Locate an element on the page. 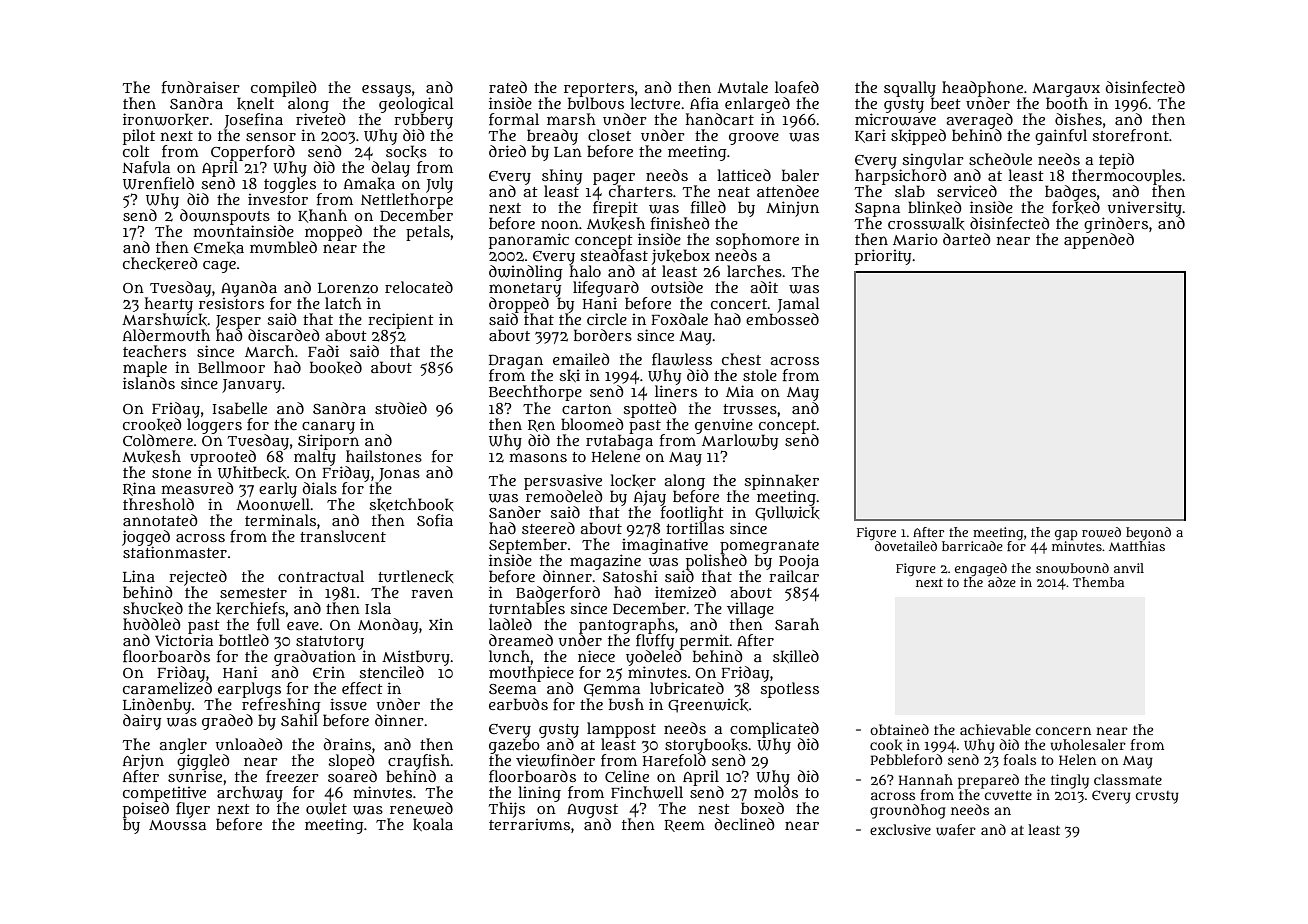 Image resolution: width=1308 pixels, height=924 pixels. caramelized is located at coordinates (167, 688).
